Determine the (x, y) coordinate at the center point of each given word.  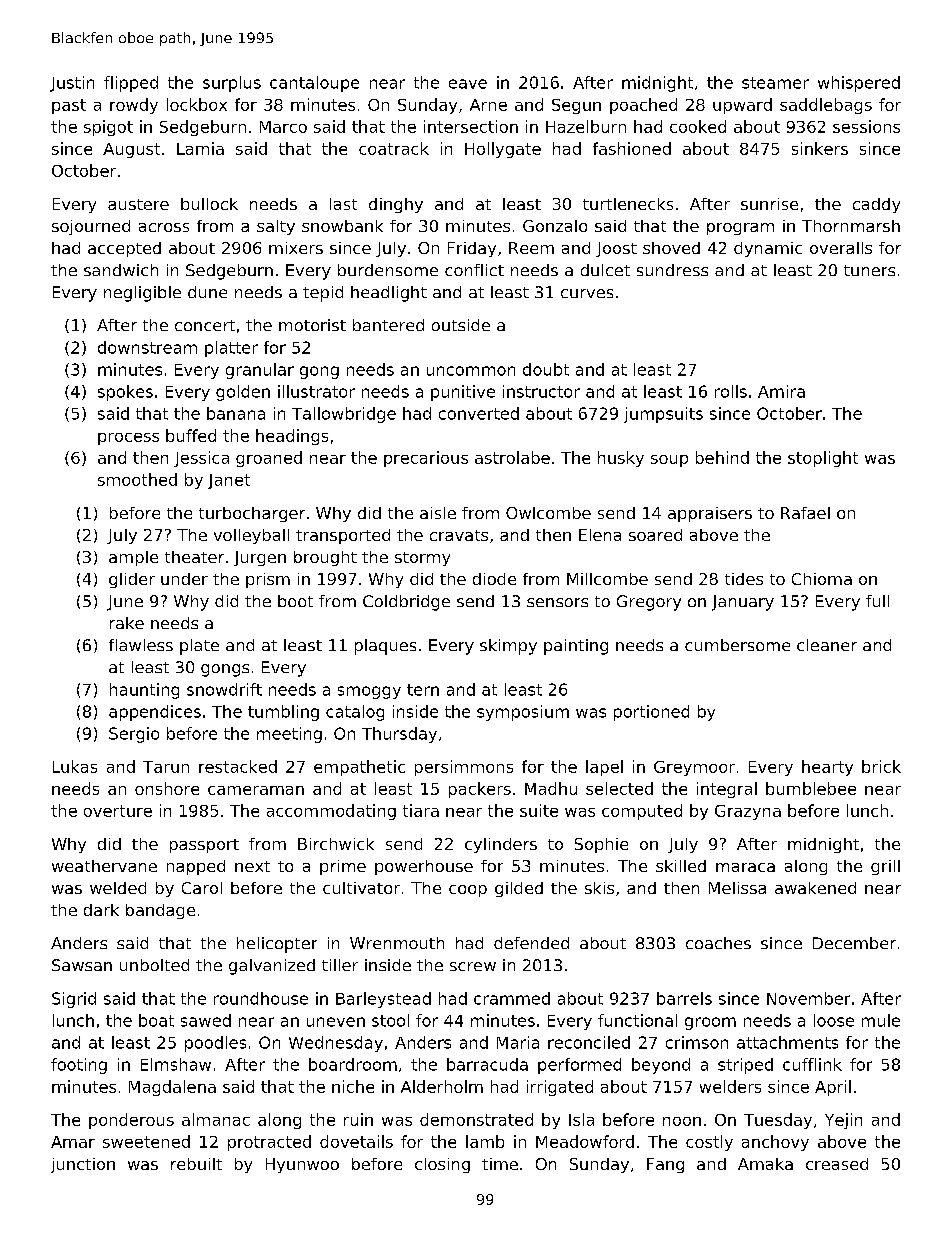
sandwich (121, 270)
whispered (859, 84)
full (877, 601)
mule (881, 1020)
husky (621, 459)
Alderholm (442, 1086)
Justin (72, 84)
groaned (269, 459)
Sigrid (74, 1000)
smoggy (369, 692)
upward (742, 106)
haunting (144, 691)
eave (468, 84)
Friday (472, 249)
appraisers (710, 514)
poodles (215, 1044)
